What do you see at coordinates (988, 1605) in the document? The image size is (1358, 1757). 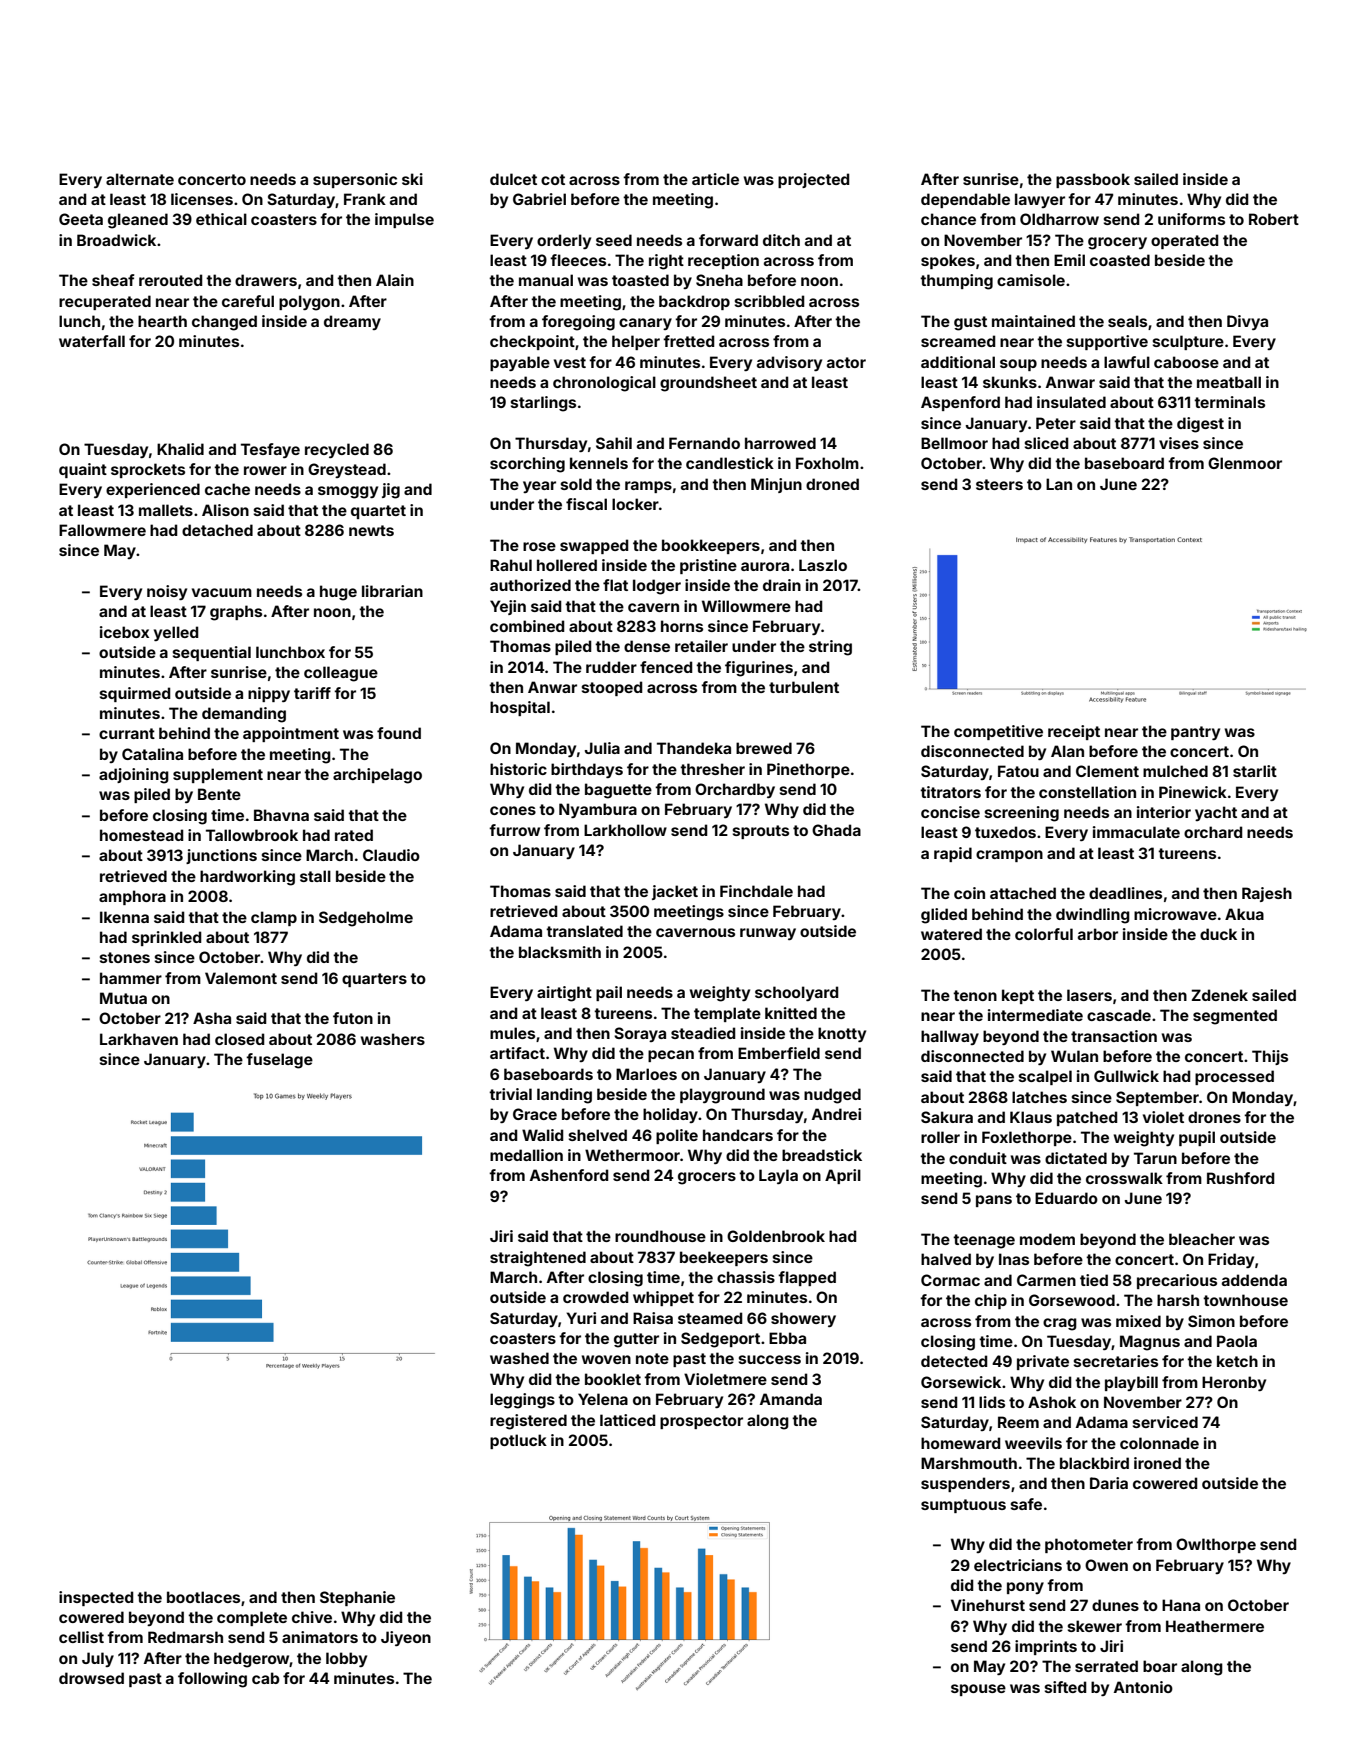 I see `Vinehurst` at bounding box center [988, 1605].
